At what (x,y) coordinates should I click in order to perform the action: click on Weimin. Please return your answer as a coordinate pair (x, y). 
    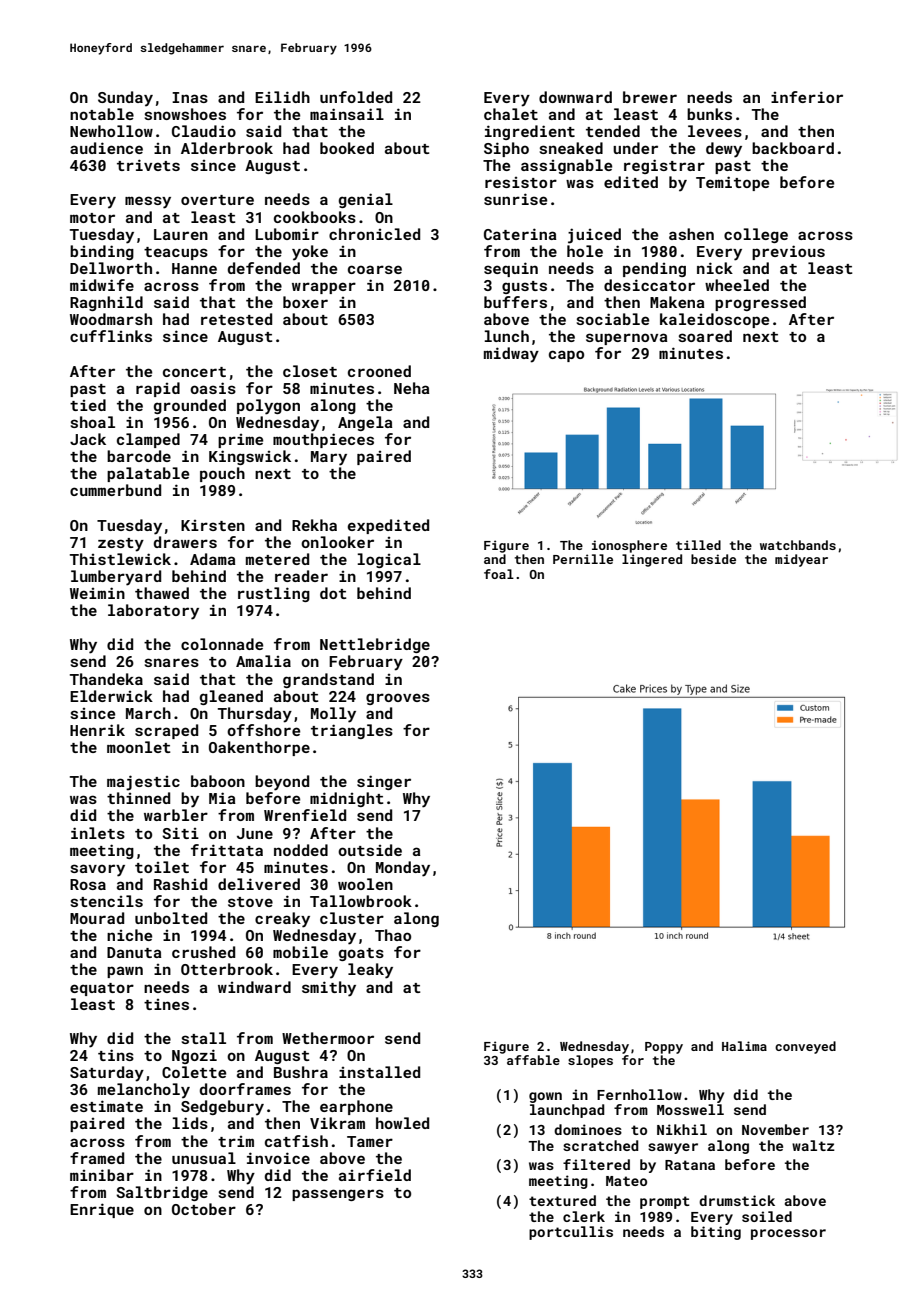
    Looking at the image, I should click on (97, 593).
